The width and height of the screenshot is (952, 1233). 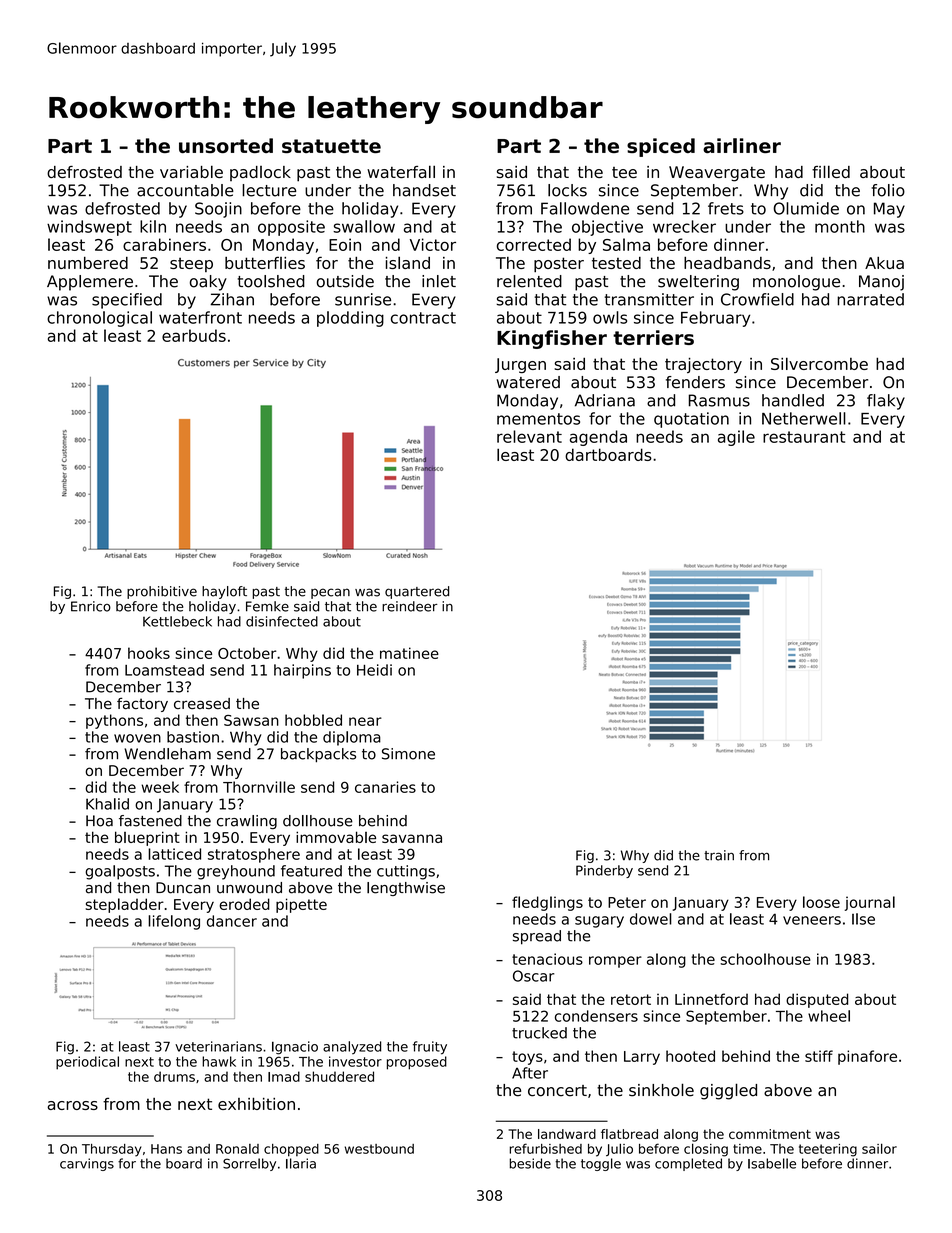 I want to click on plodding, so click(x=350, y=319).
